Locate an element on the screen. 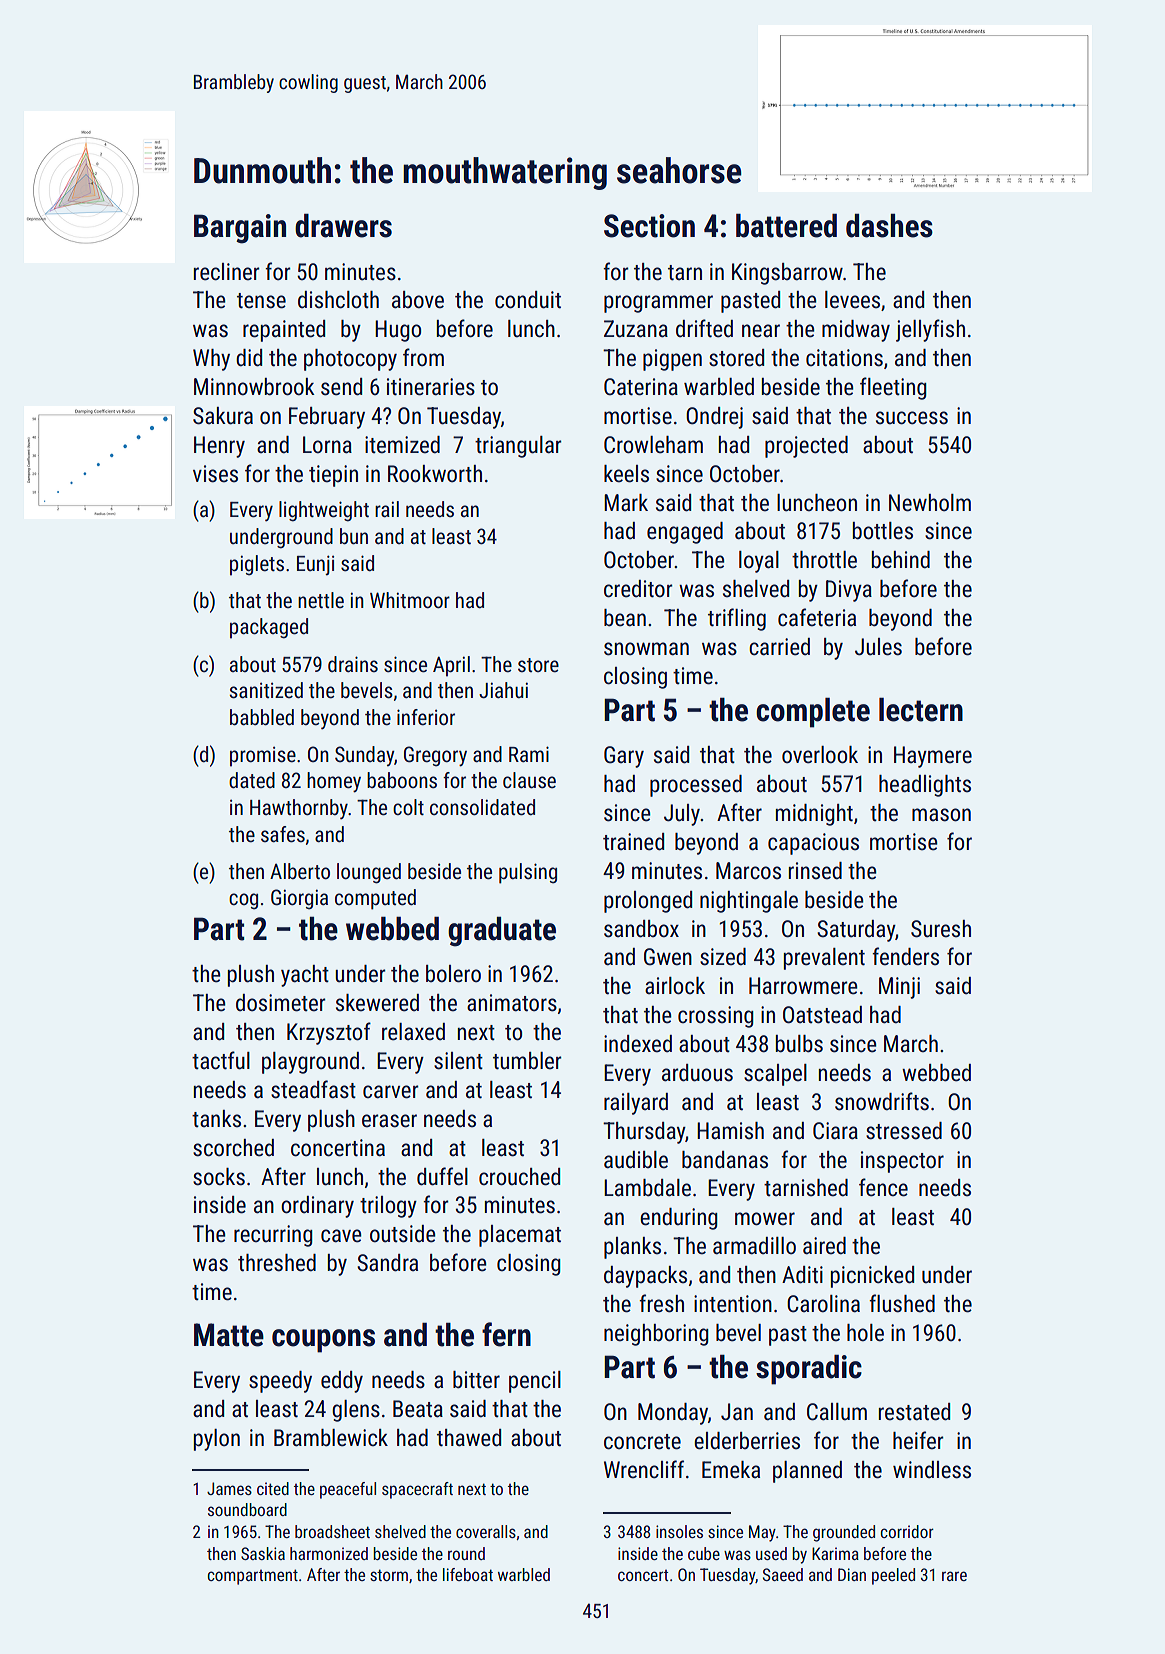  Section is located at coordinates (649, 226).
